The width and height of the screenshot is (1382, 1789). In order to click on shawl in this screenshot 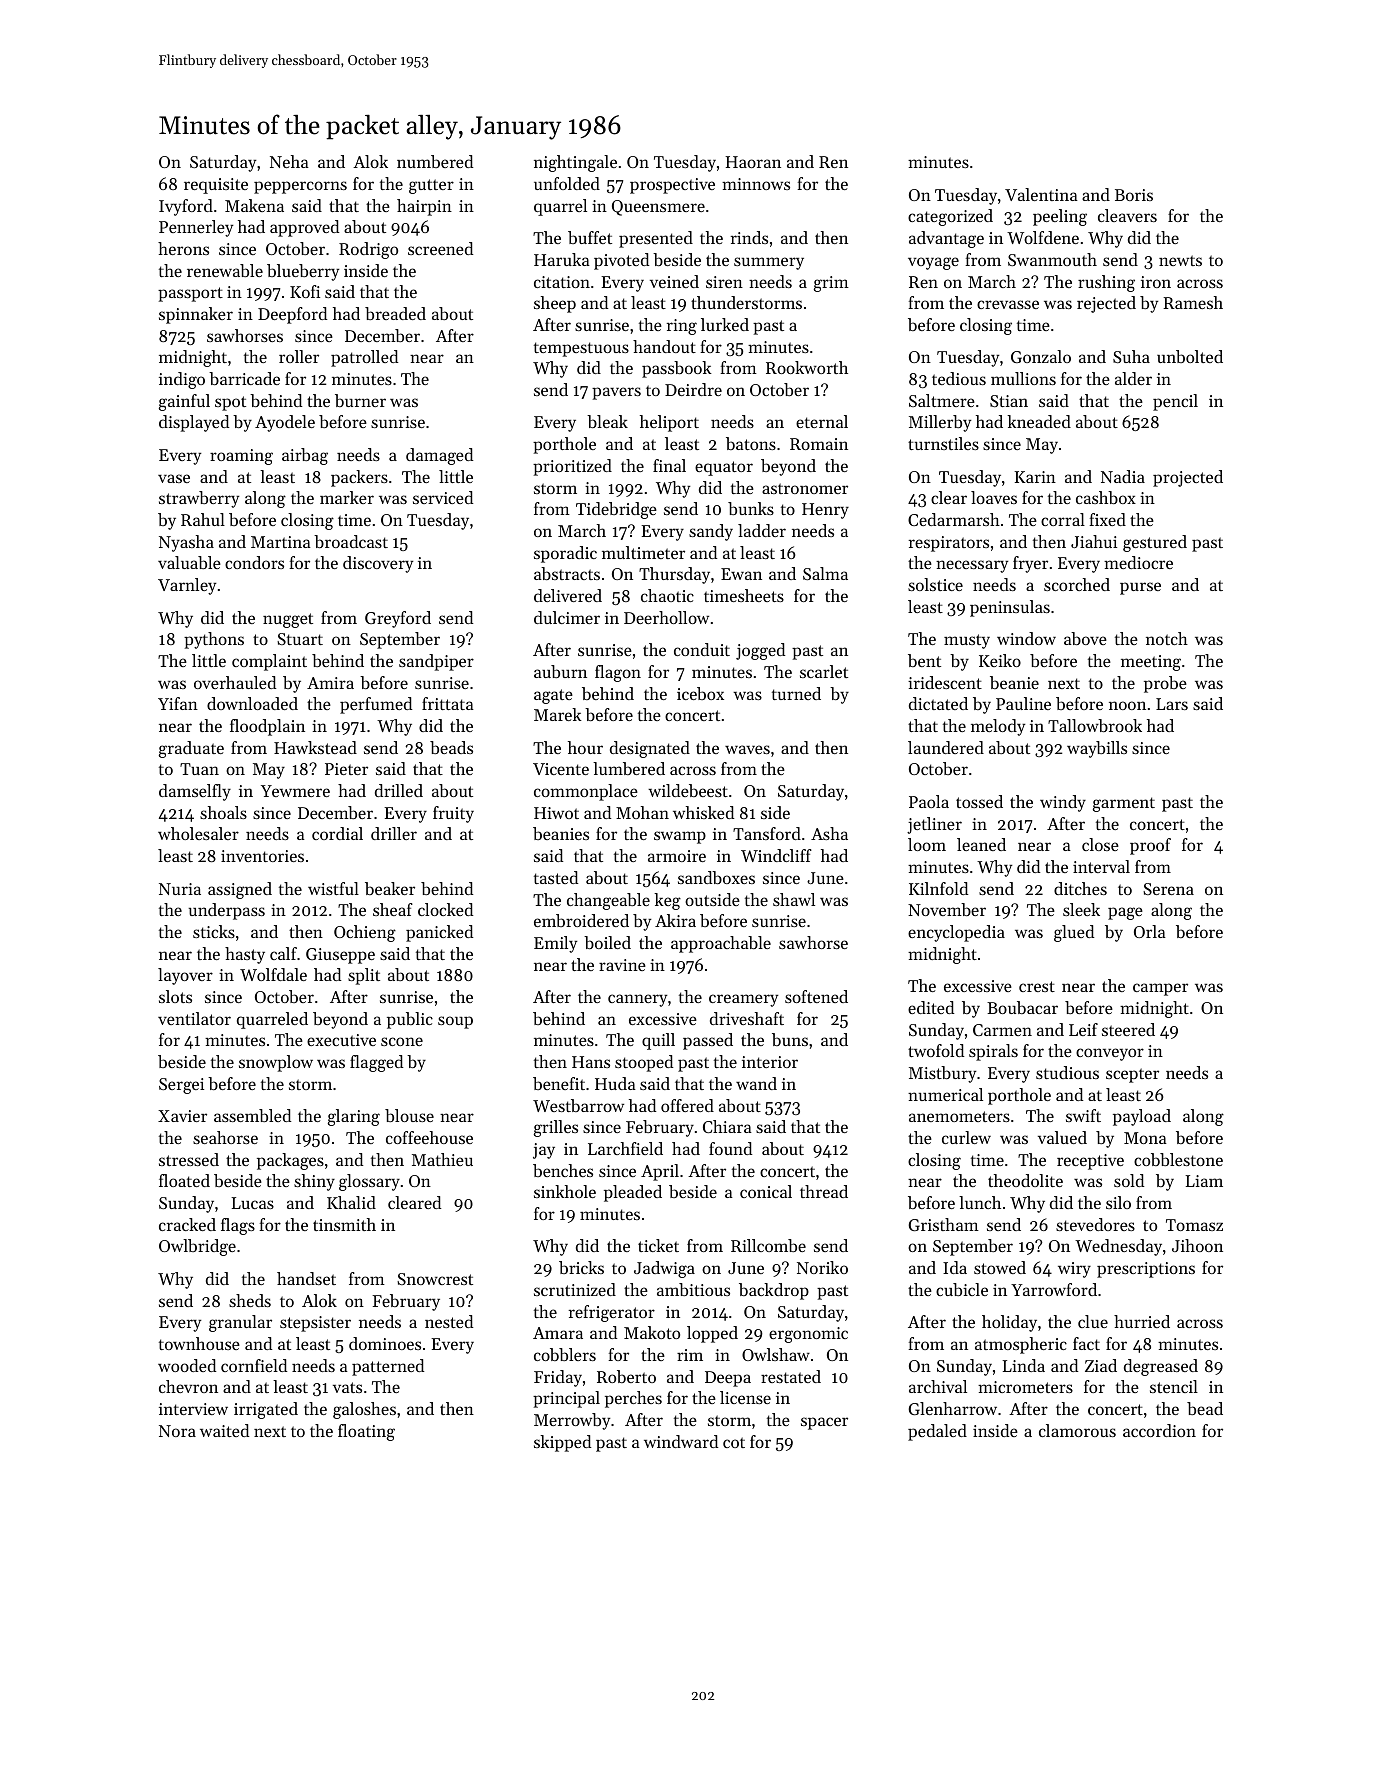, I will do `click(794, 899)`.
